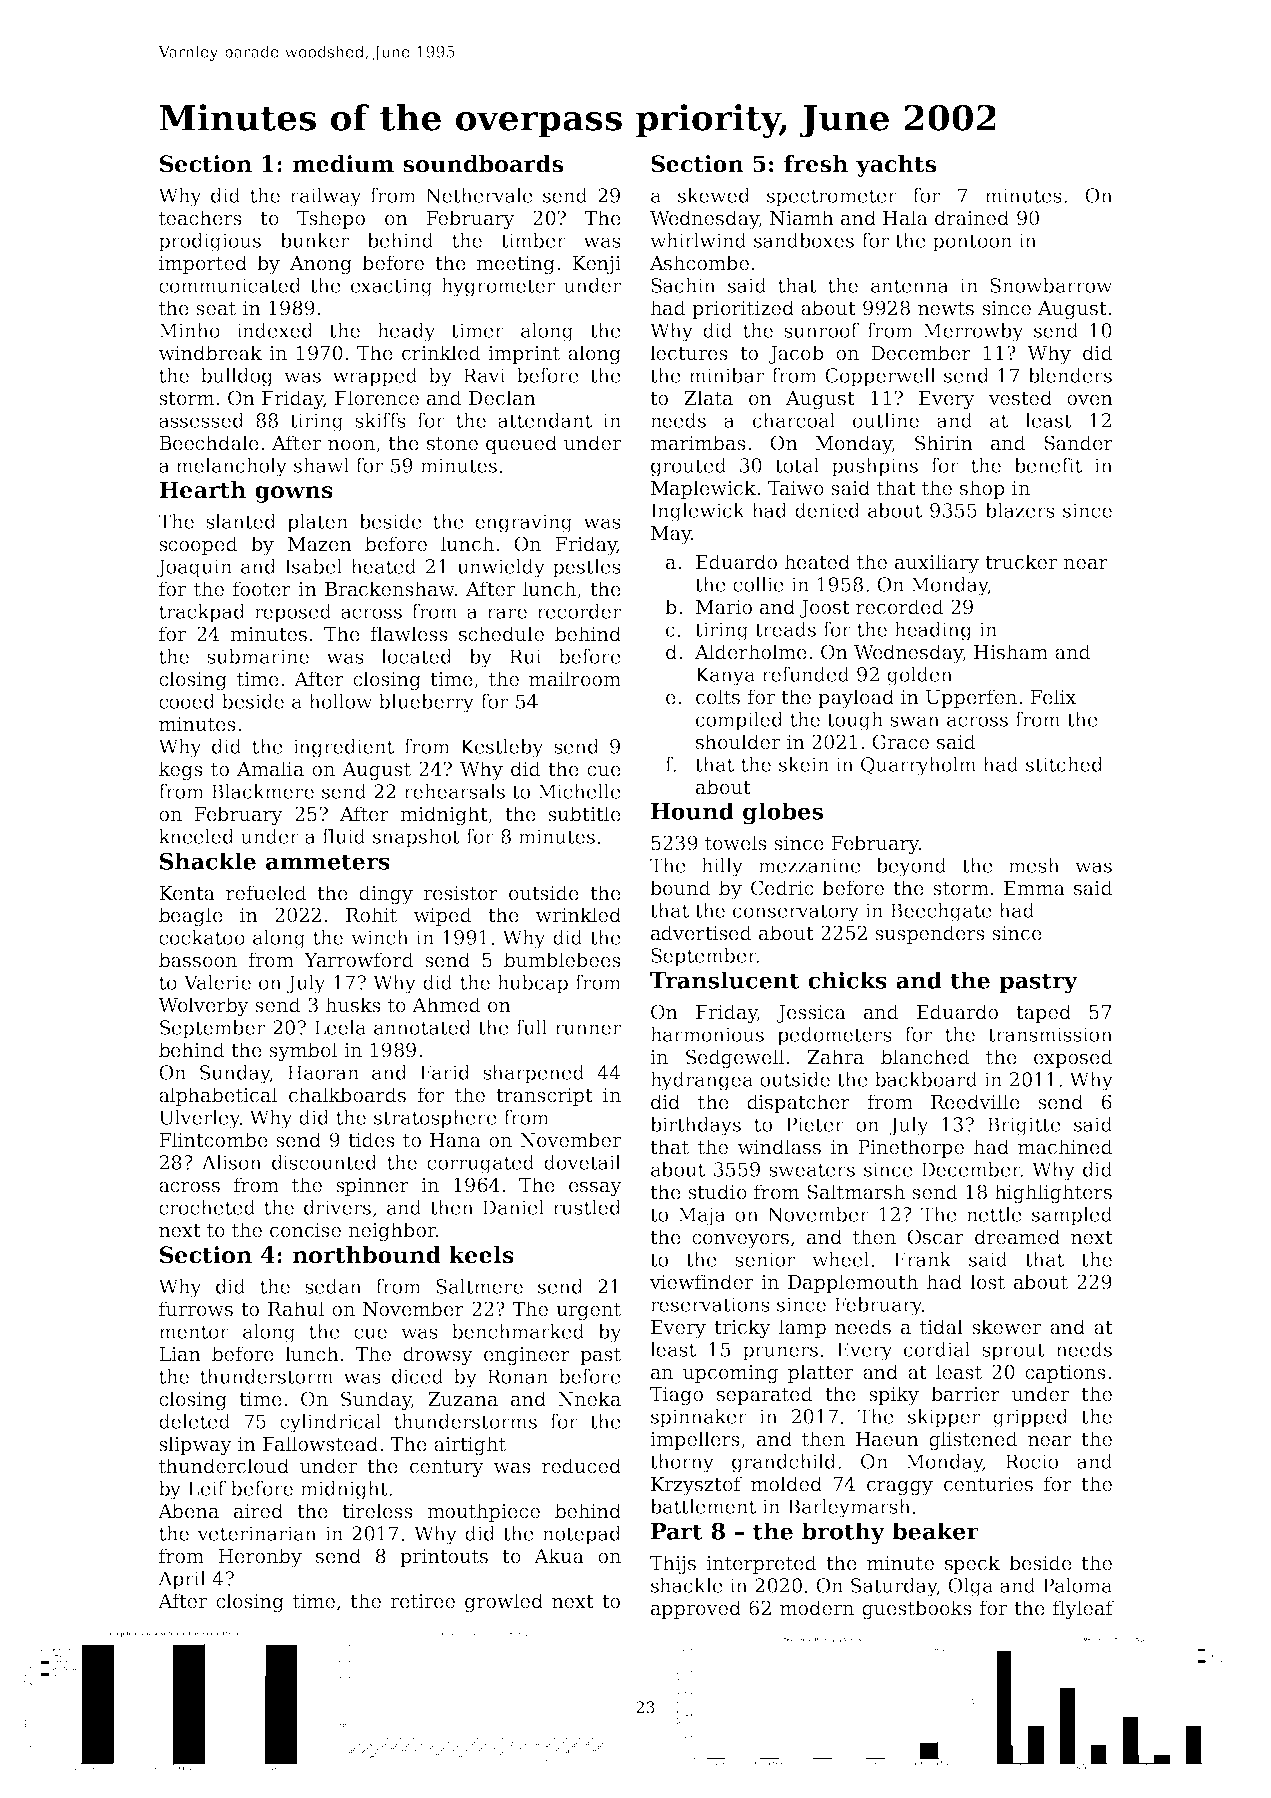 This screenshot has height=1798, width=1271. Describe the element at coordinates (409, 634) in the screenshot. I see `flawless` at that location.
